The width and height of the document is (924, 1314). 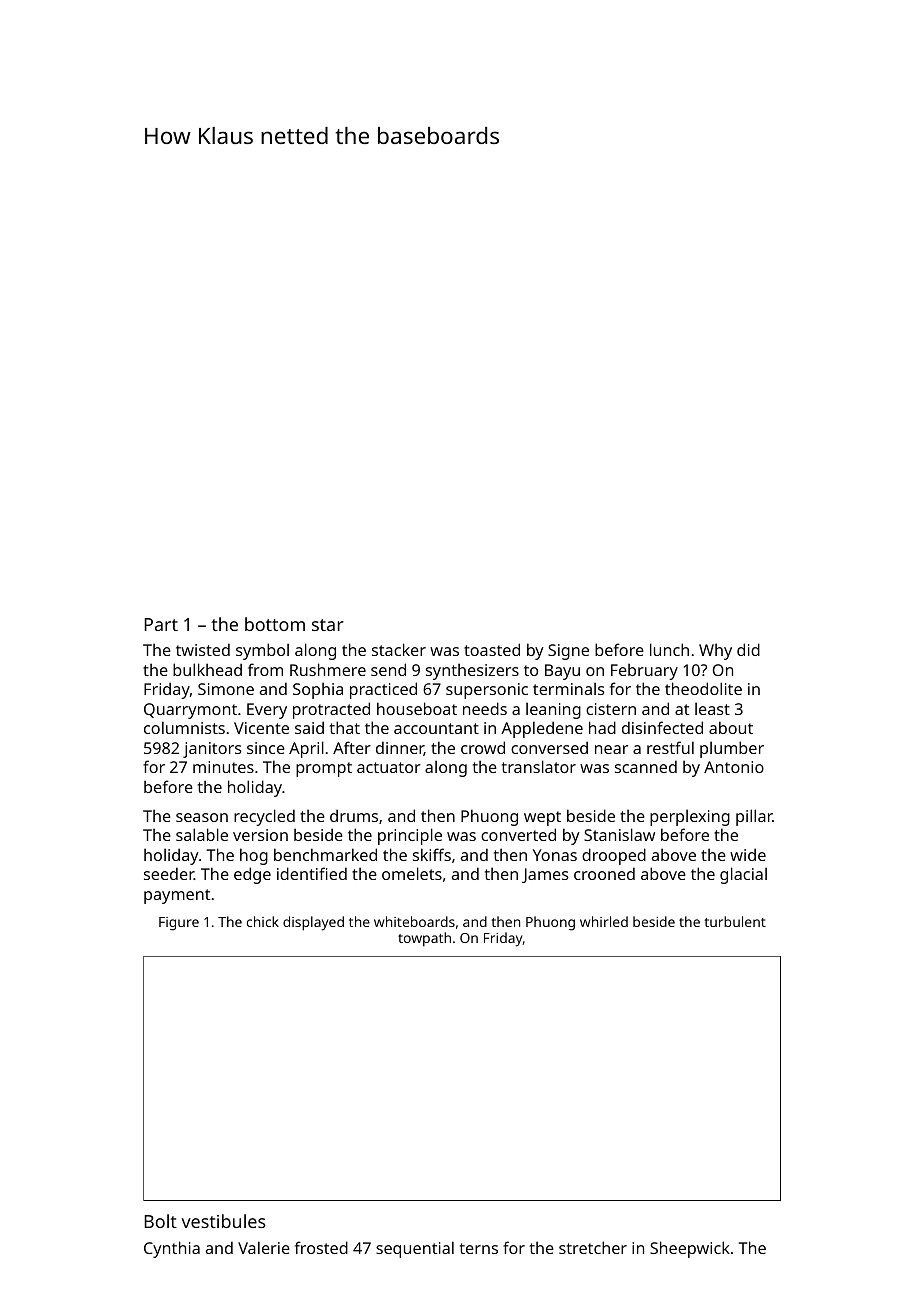 What do you see at coordinates (415, 1249) in the document?
I see `sequential` at bounding box center [415, 1249].
